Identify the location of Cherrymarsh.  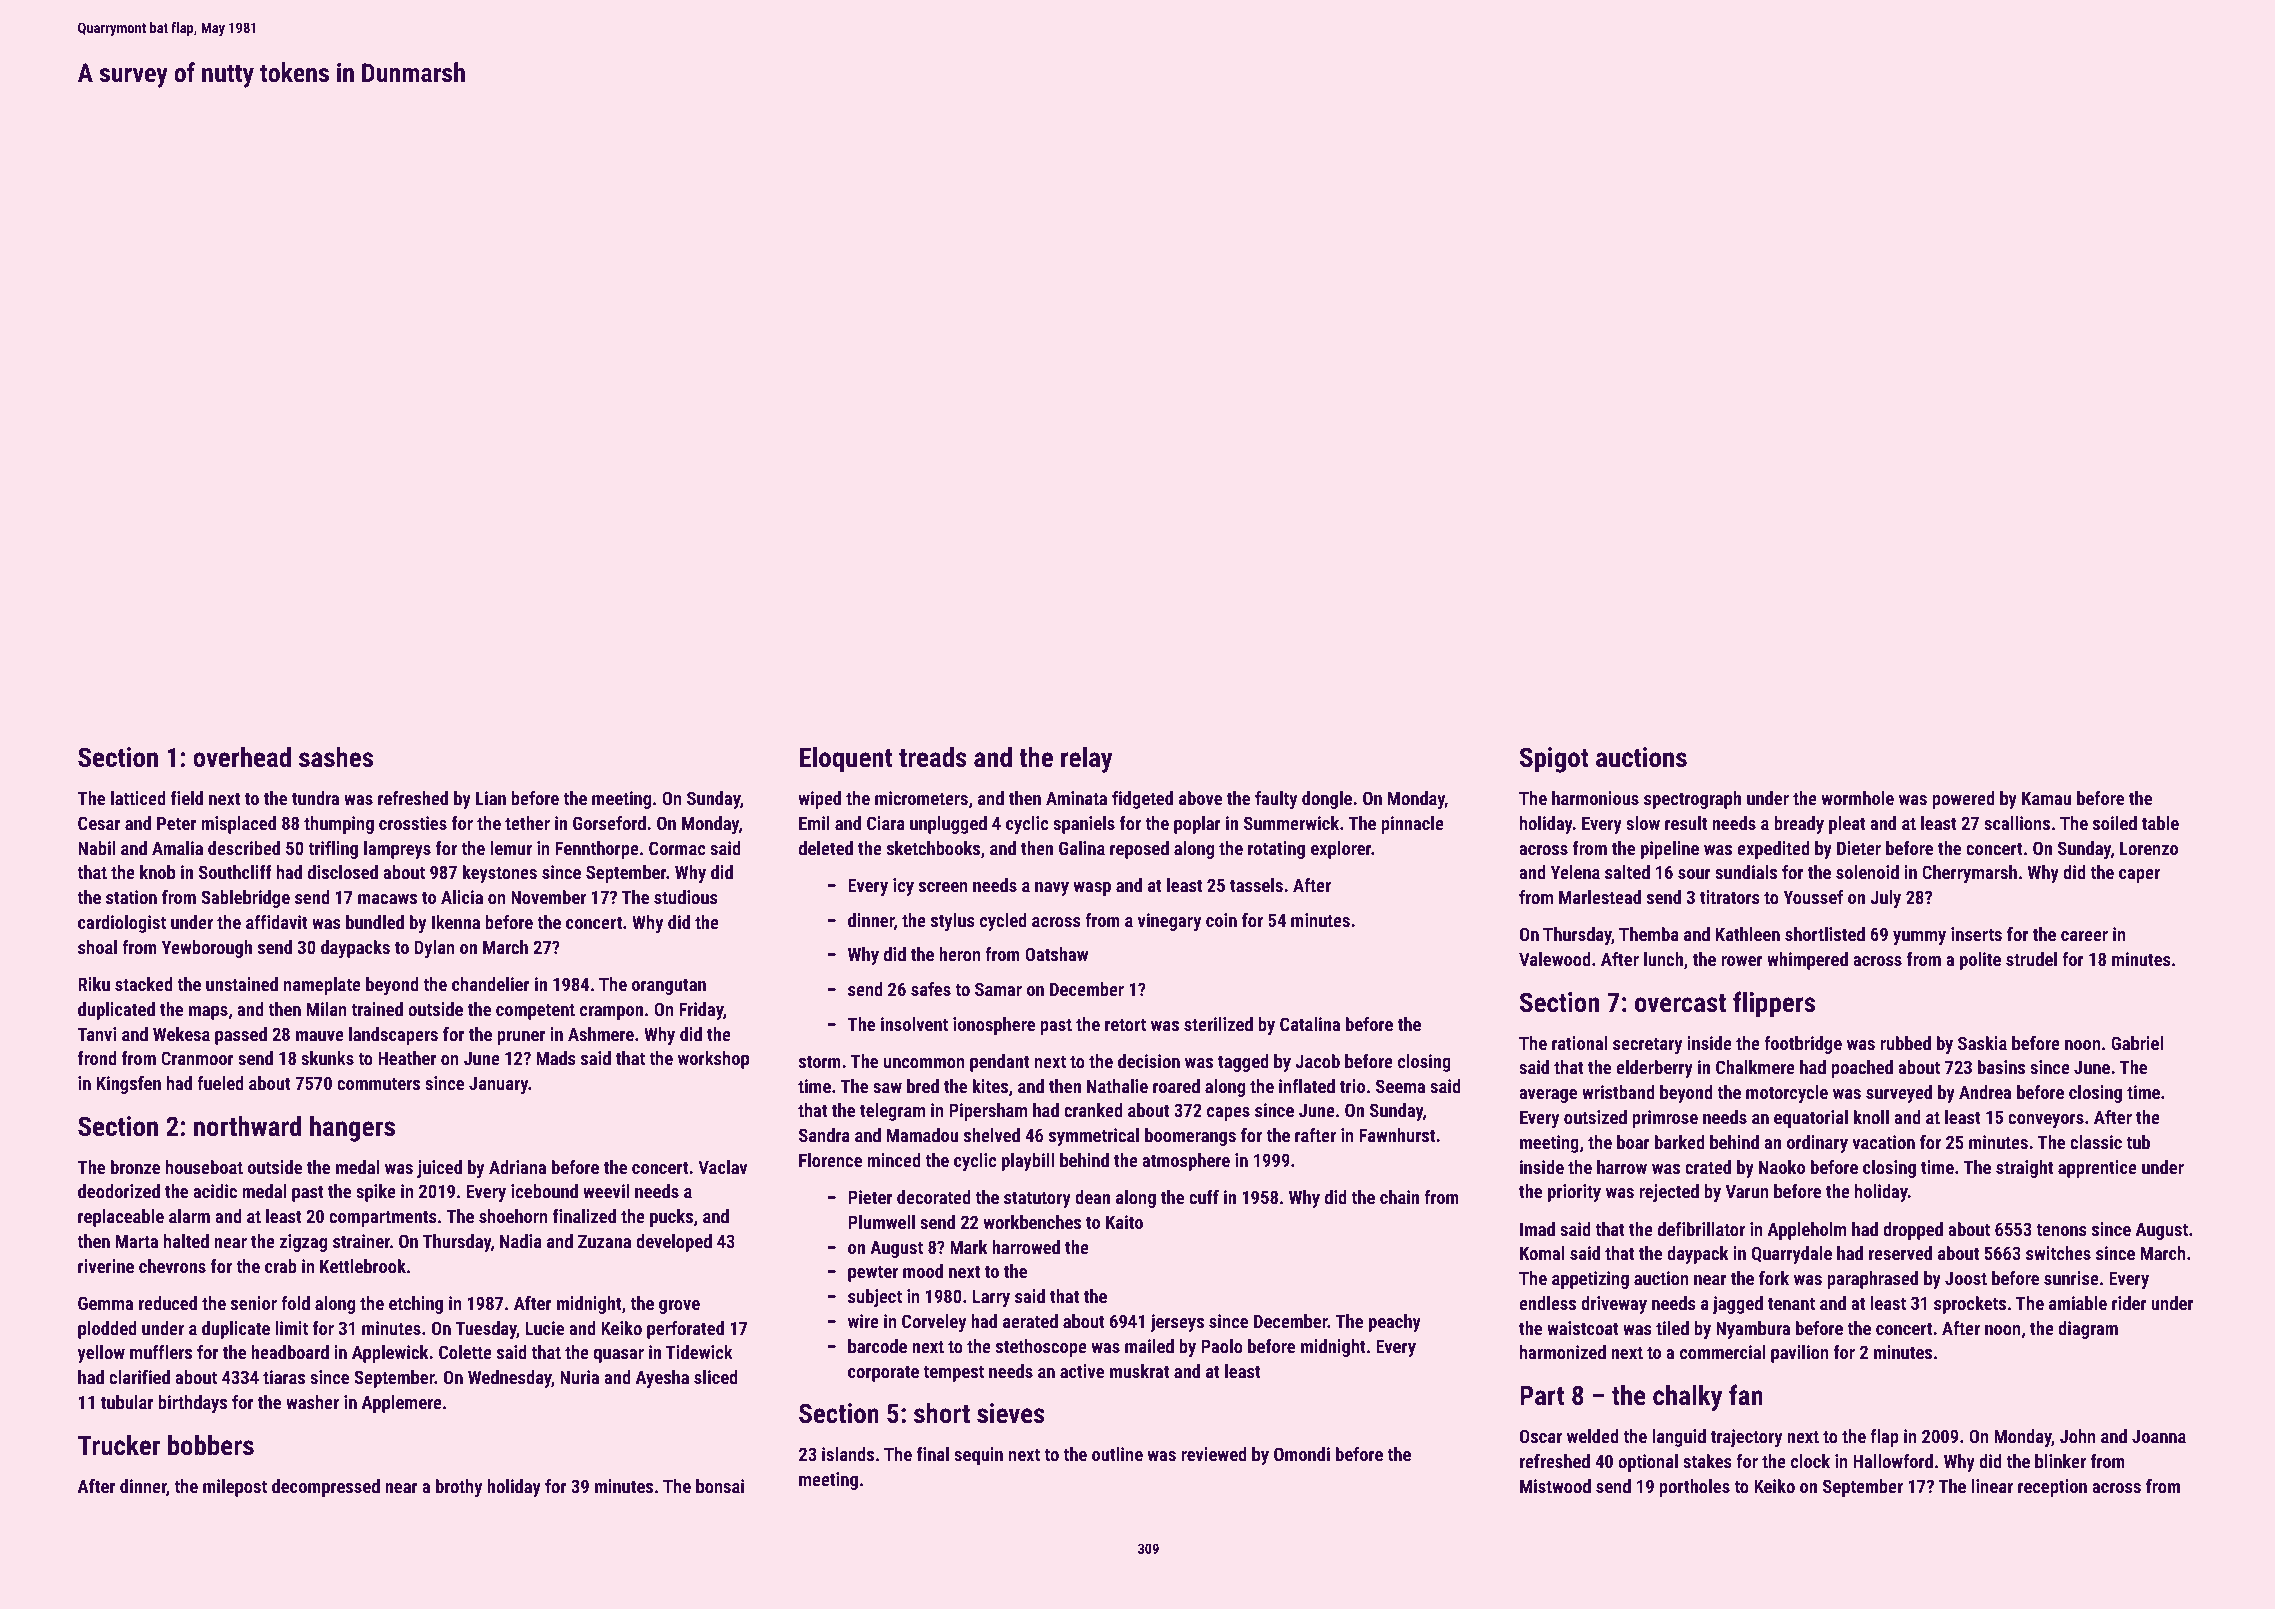
(1969, 874).
